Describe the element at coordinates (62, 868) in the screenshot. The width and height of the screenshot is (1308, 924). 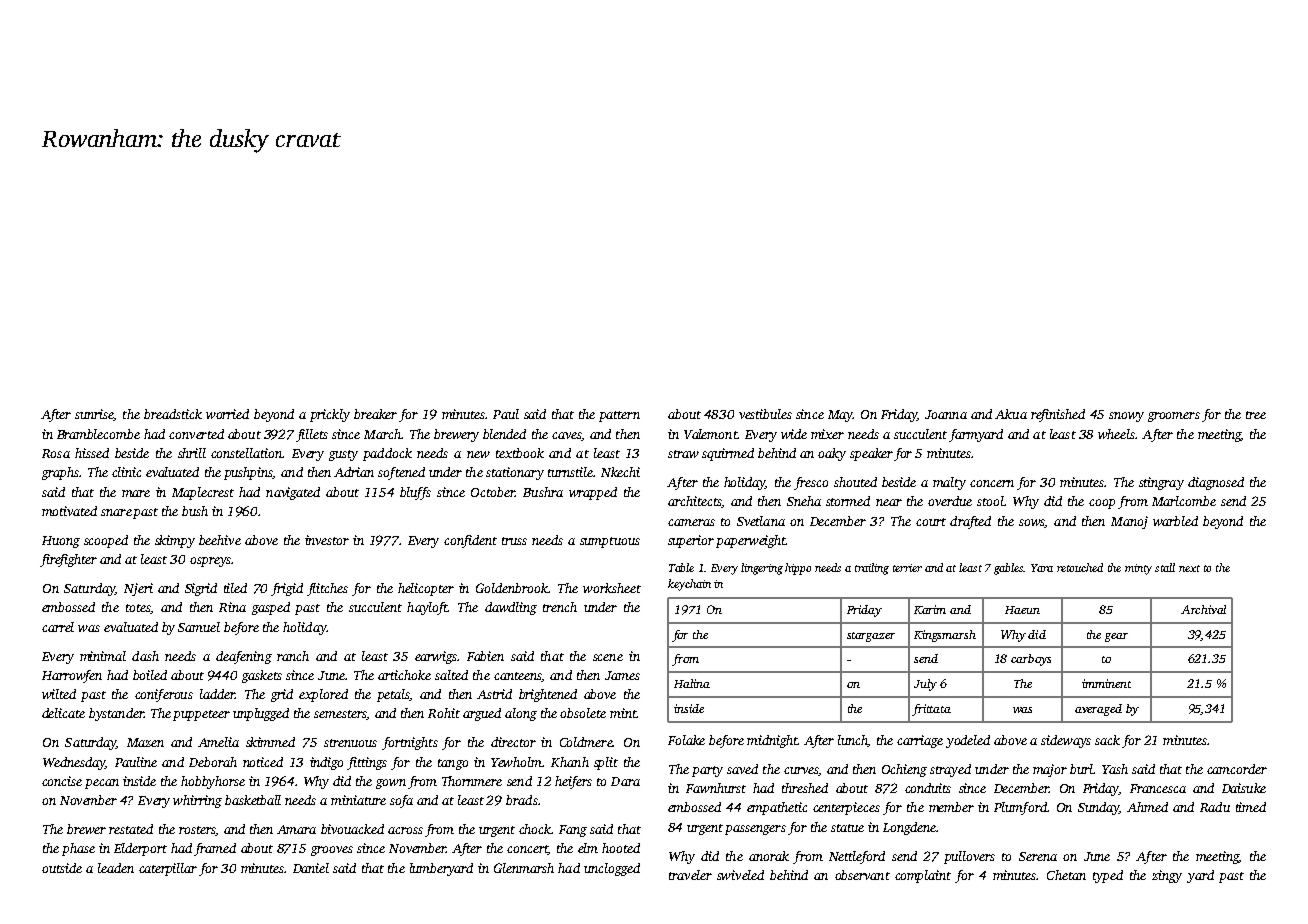
I see `outside` at that location.
